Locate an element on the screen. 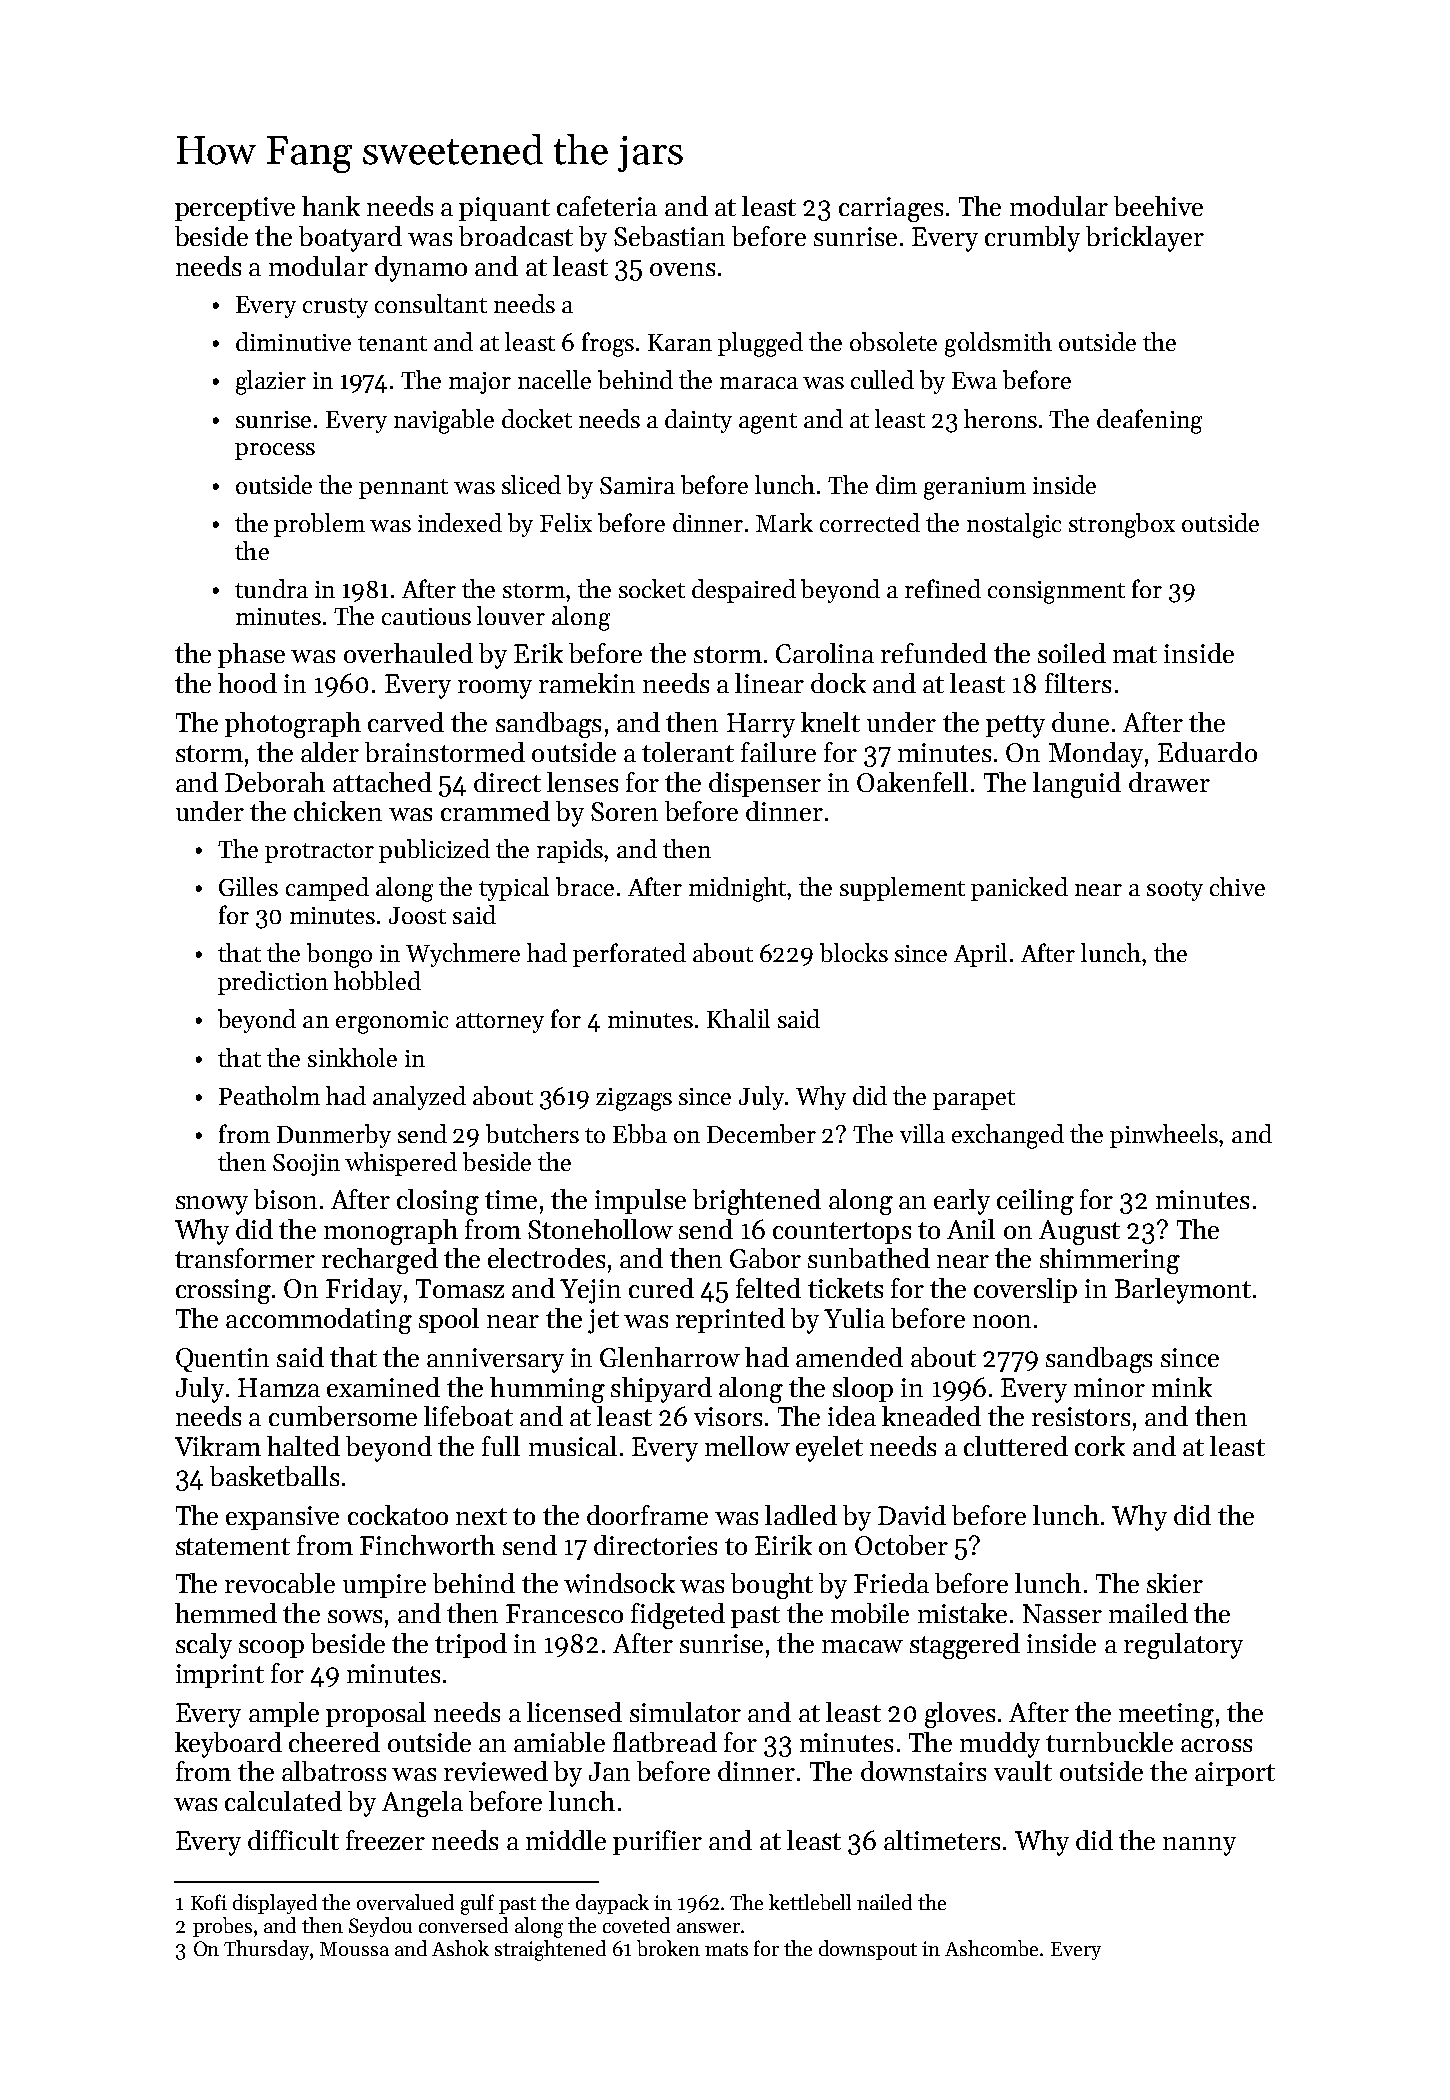  beehive is located at coordinates (1158, 206).
